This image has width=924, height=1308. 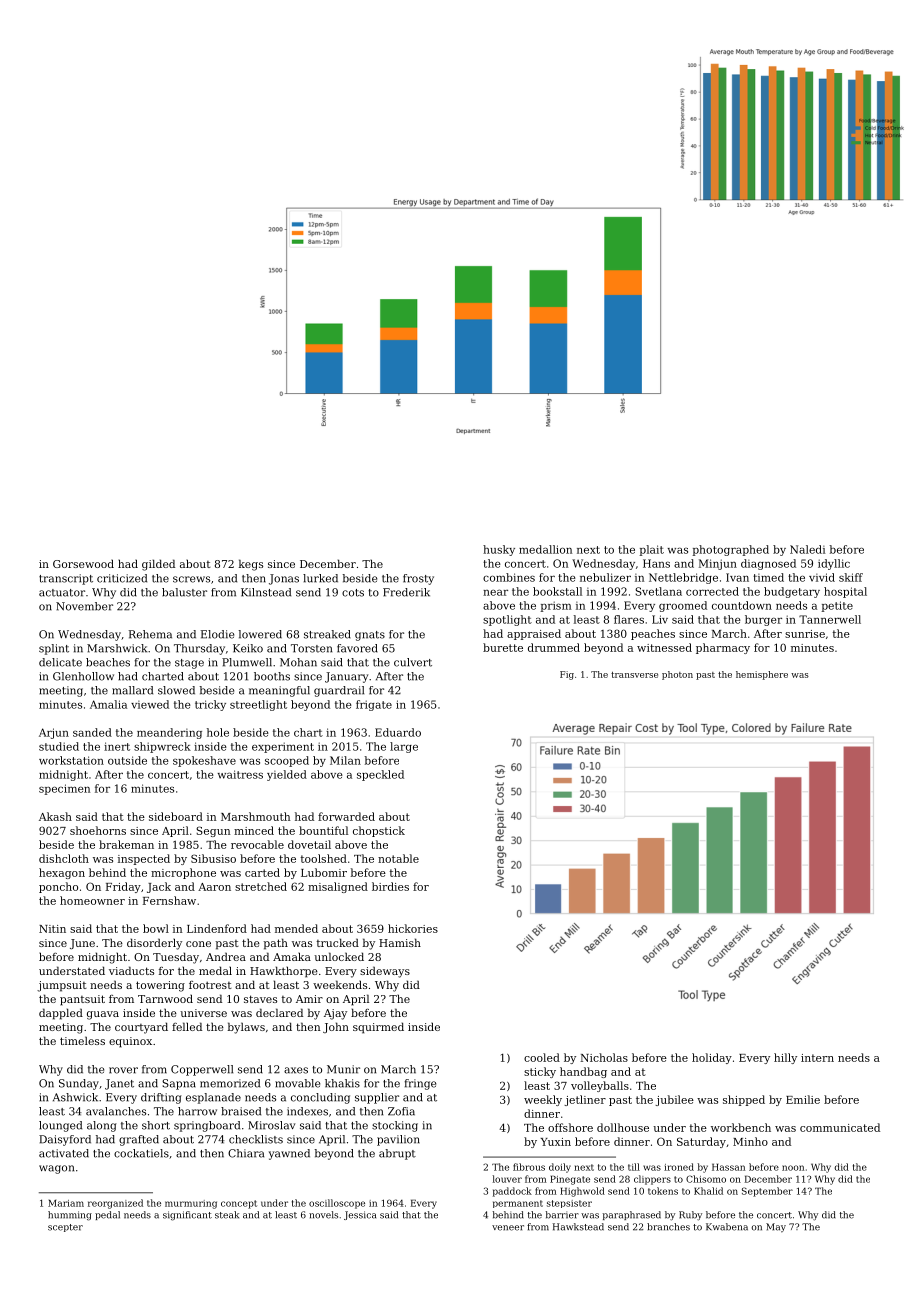 I want to click on photon, so click(x=677, y=675).
